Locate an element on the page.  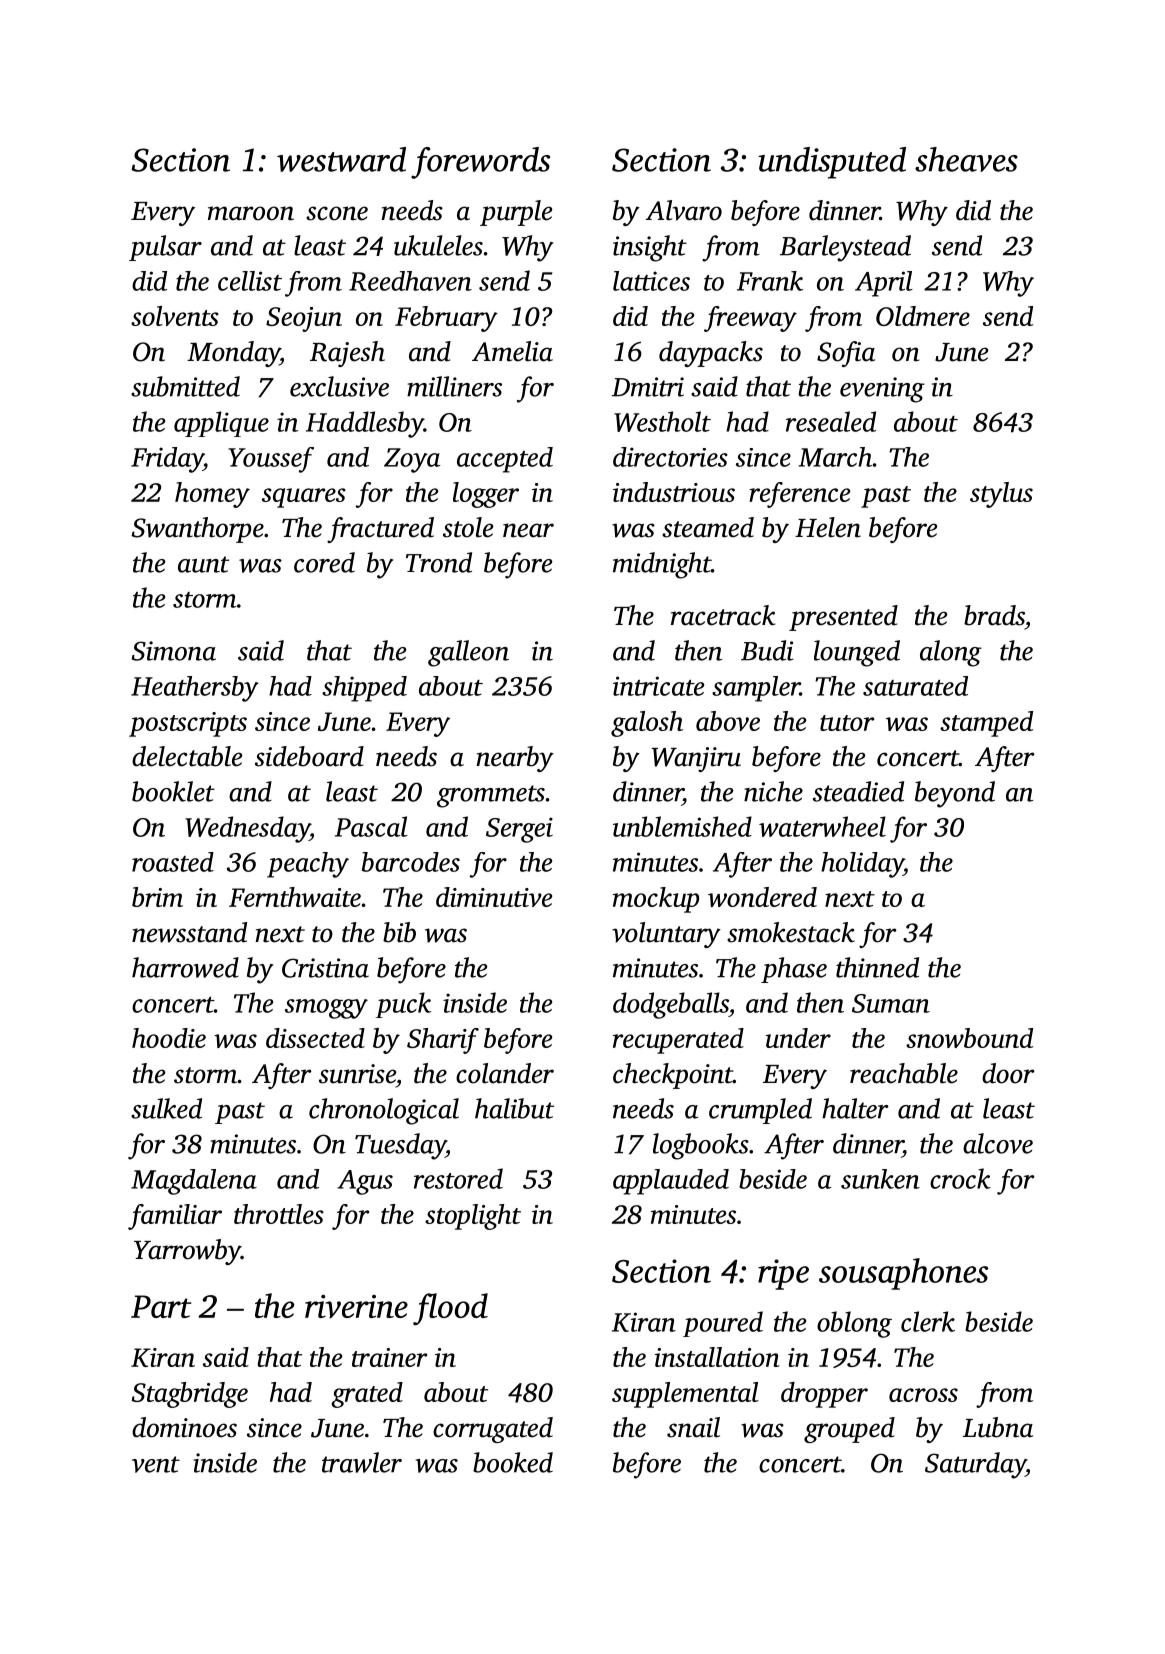
undisputed is located at coordinates (832, 163).
